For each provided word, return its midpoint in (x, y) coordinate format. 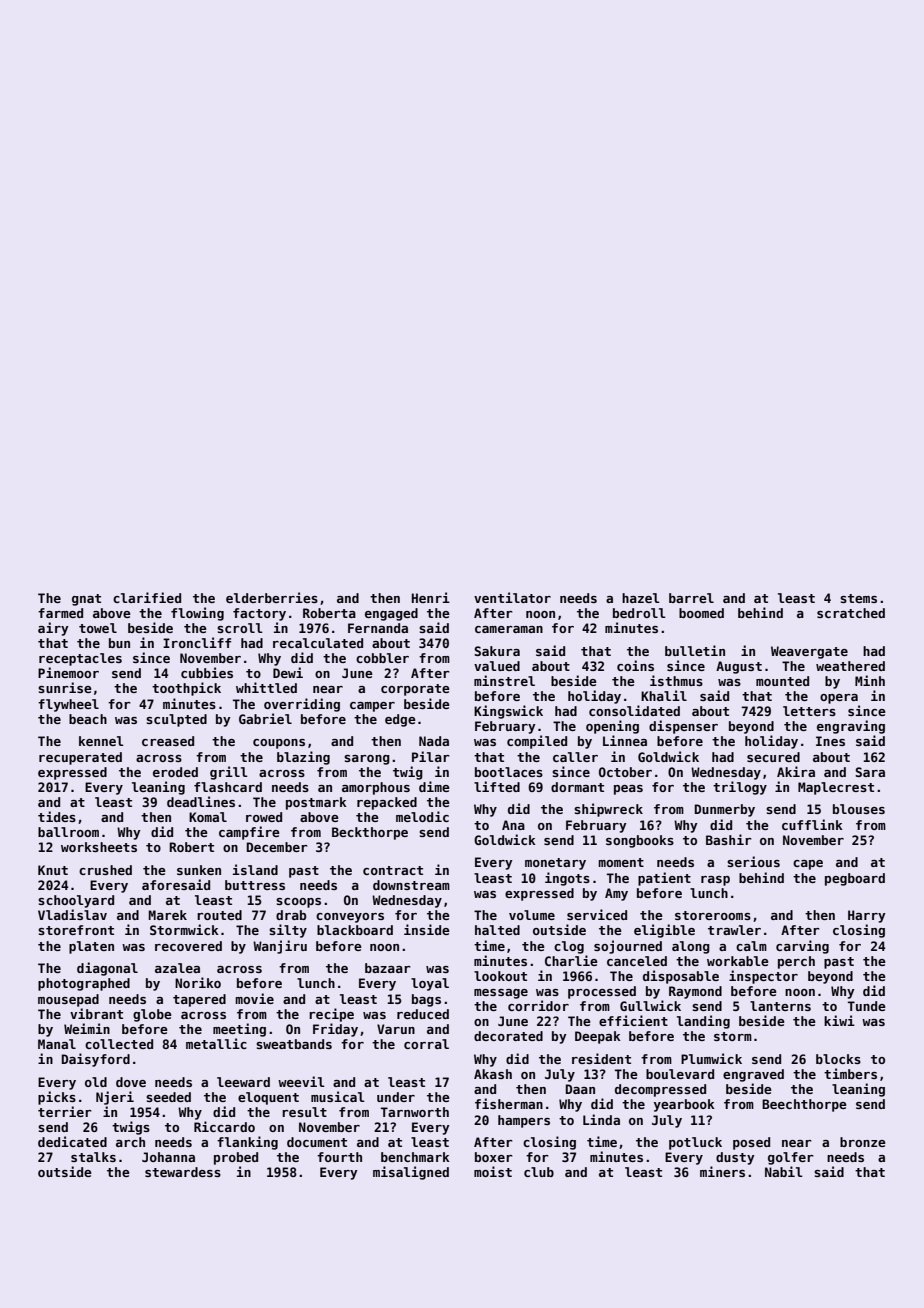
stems (858, 598)
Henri (431, 597)
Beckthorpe (370, 833)
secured (773, 757)
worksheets (99, 847)
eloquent (268, 1098)
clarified (147, 597)
